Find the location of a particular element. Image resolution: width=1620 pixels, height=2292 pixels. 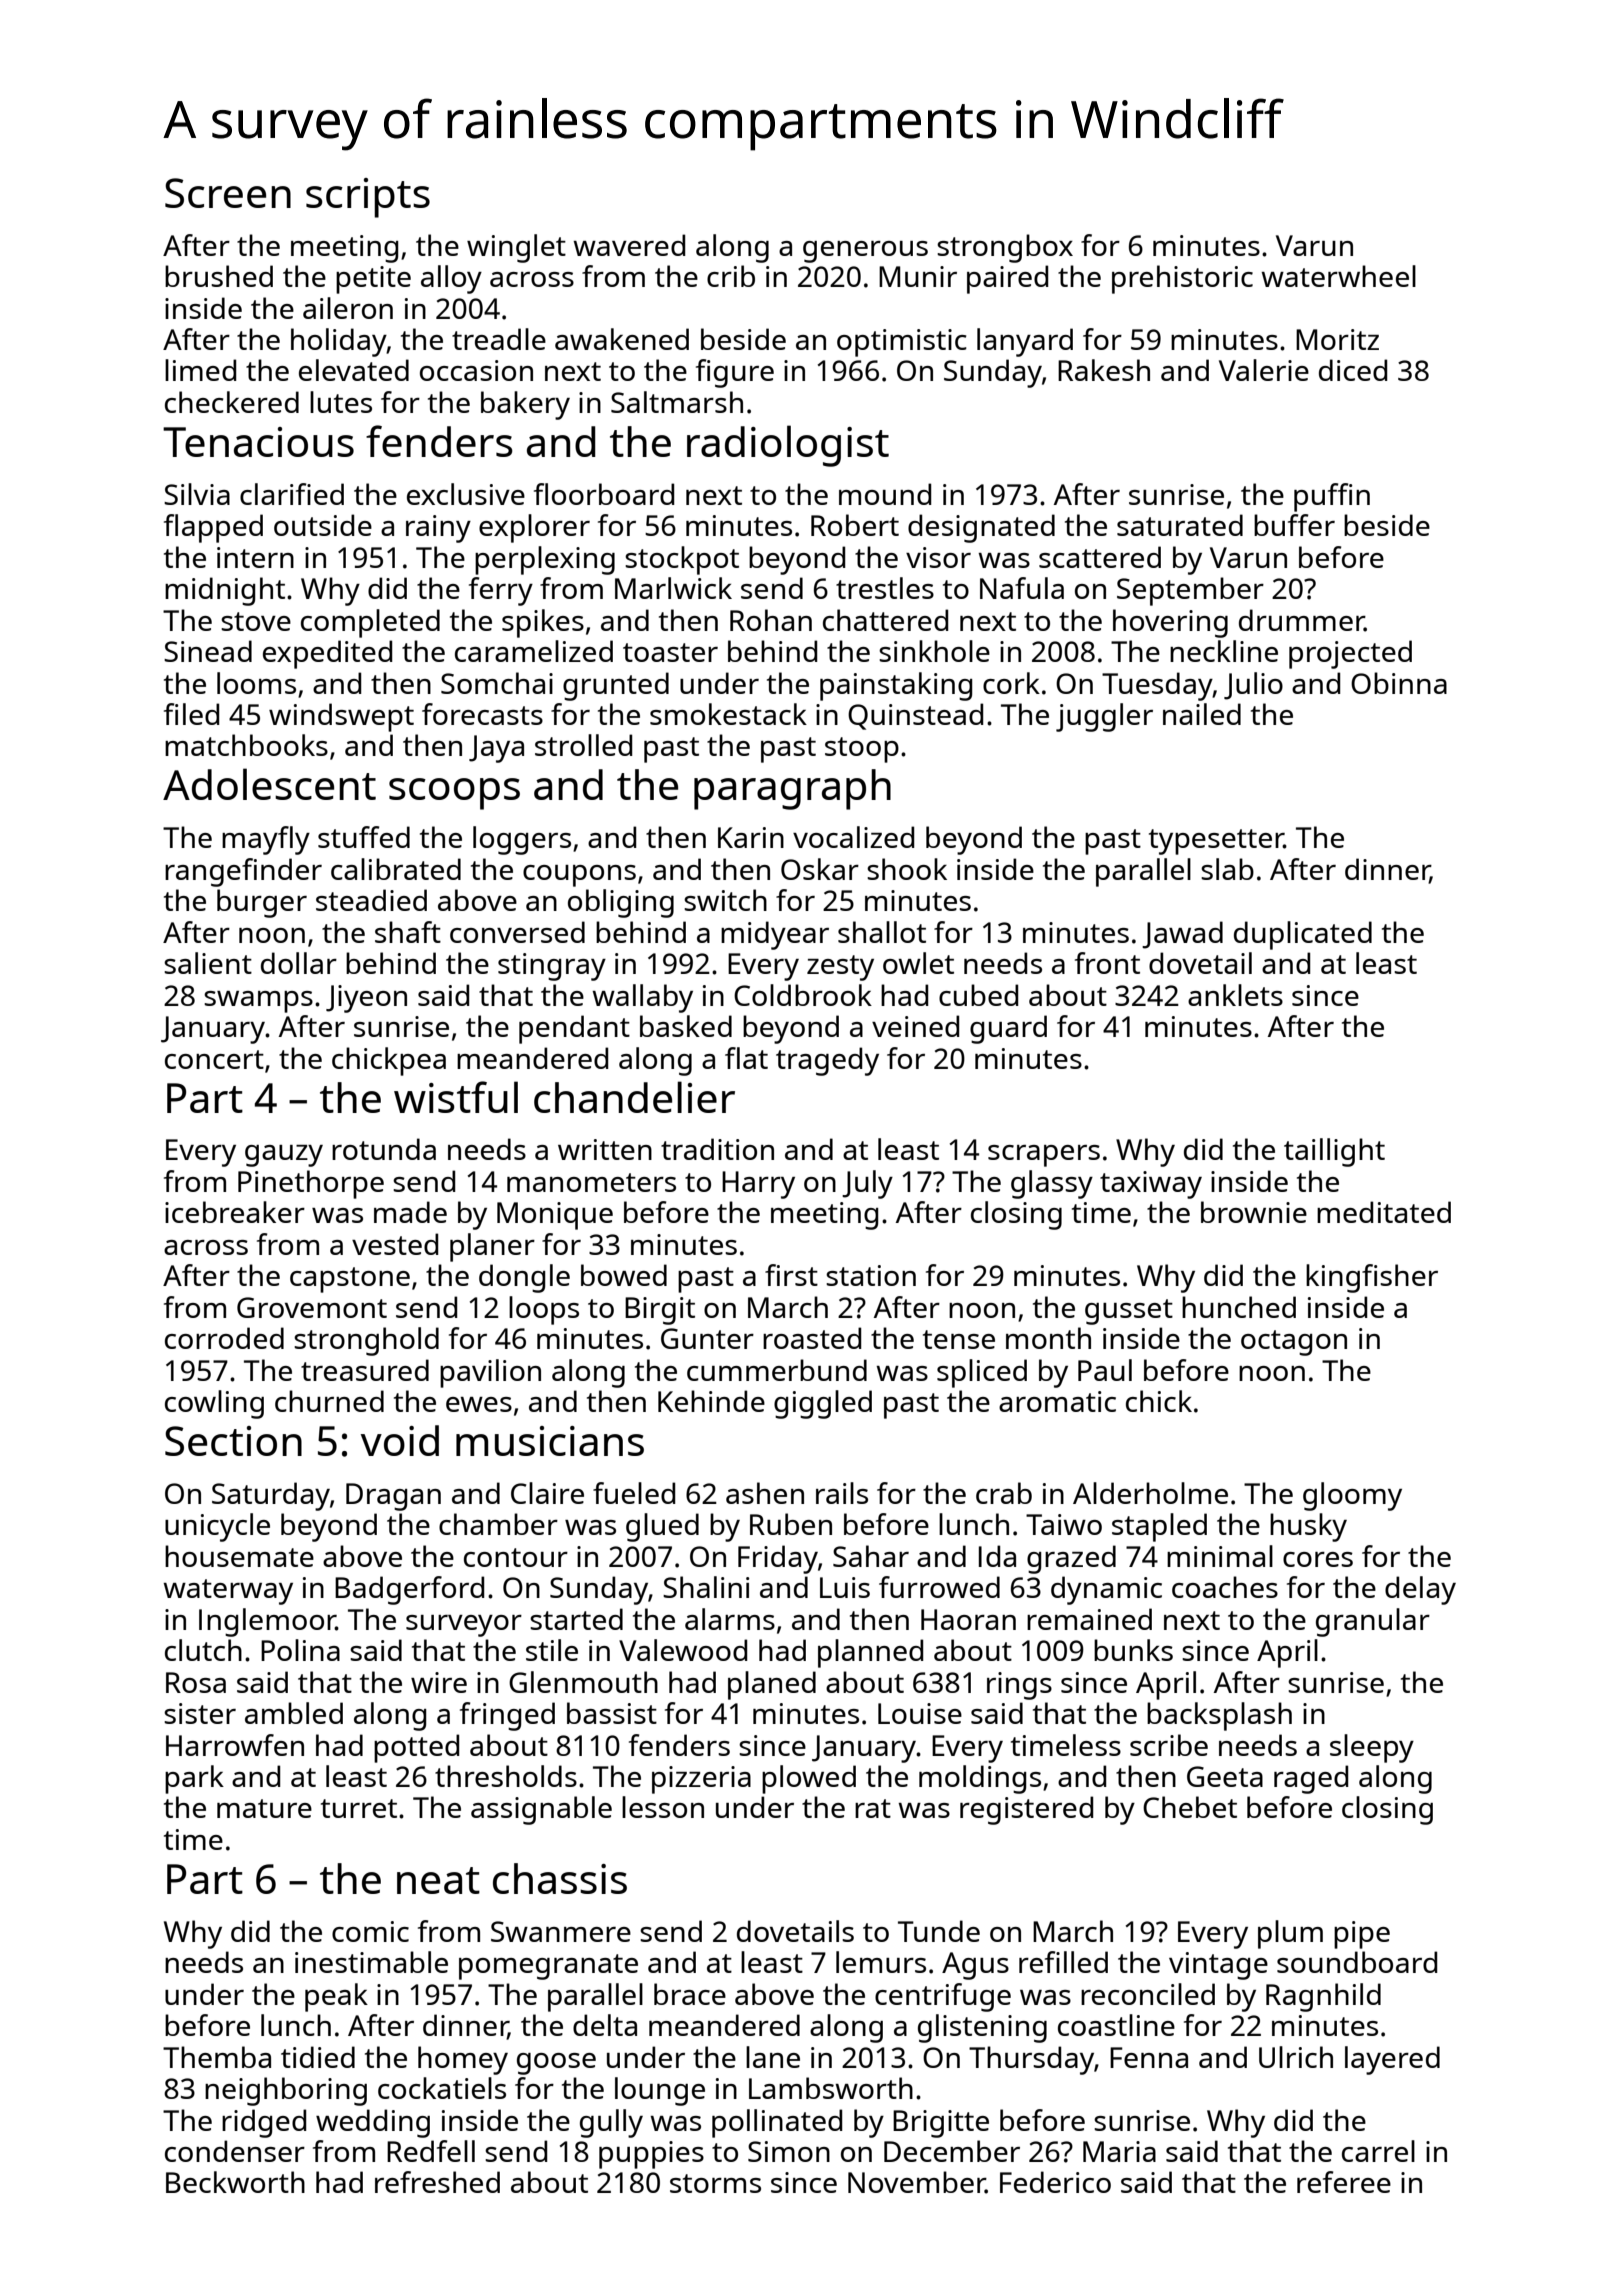

hunched is located at coordinates (1239, 1307).
